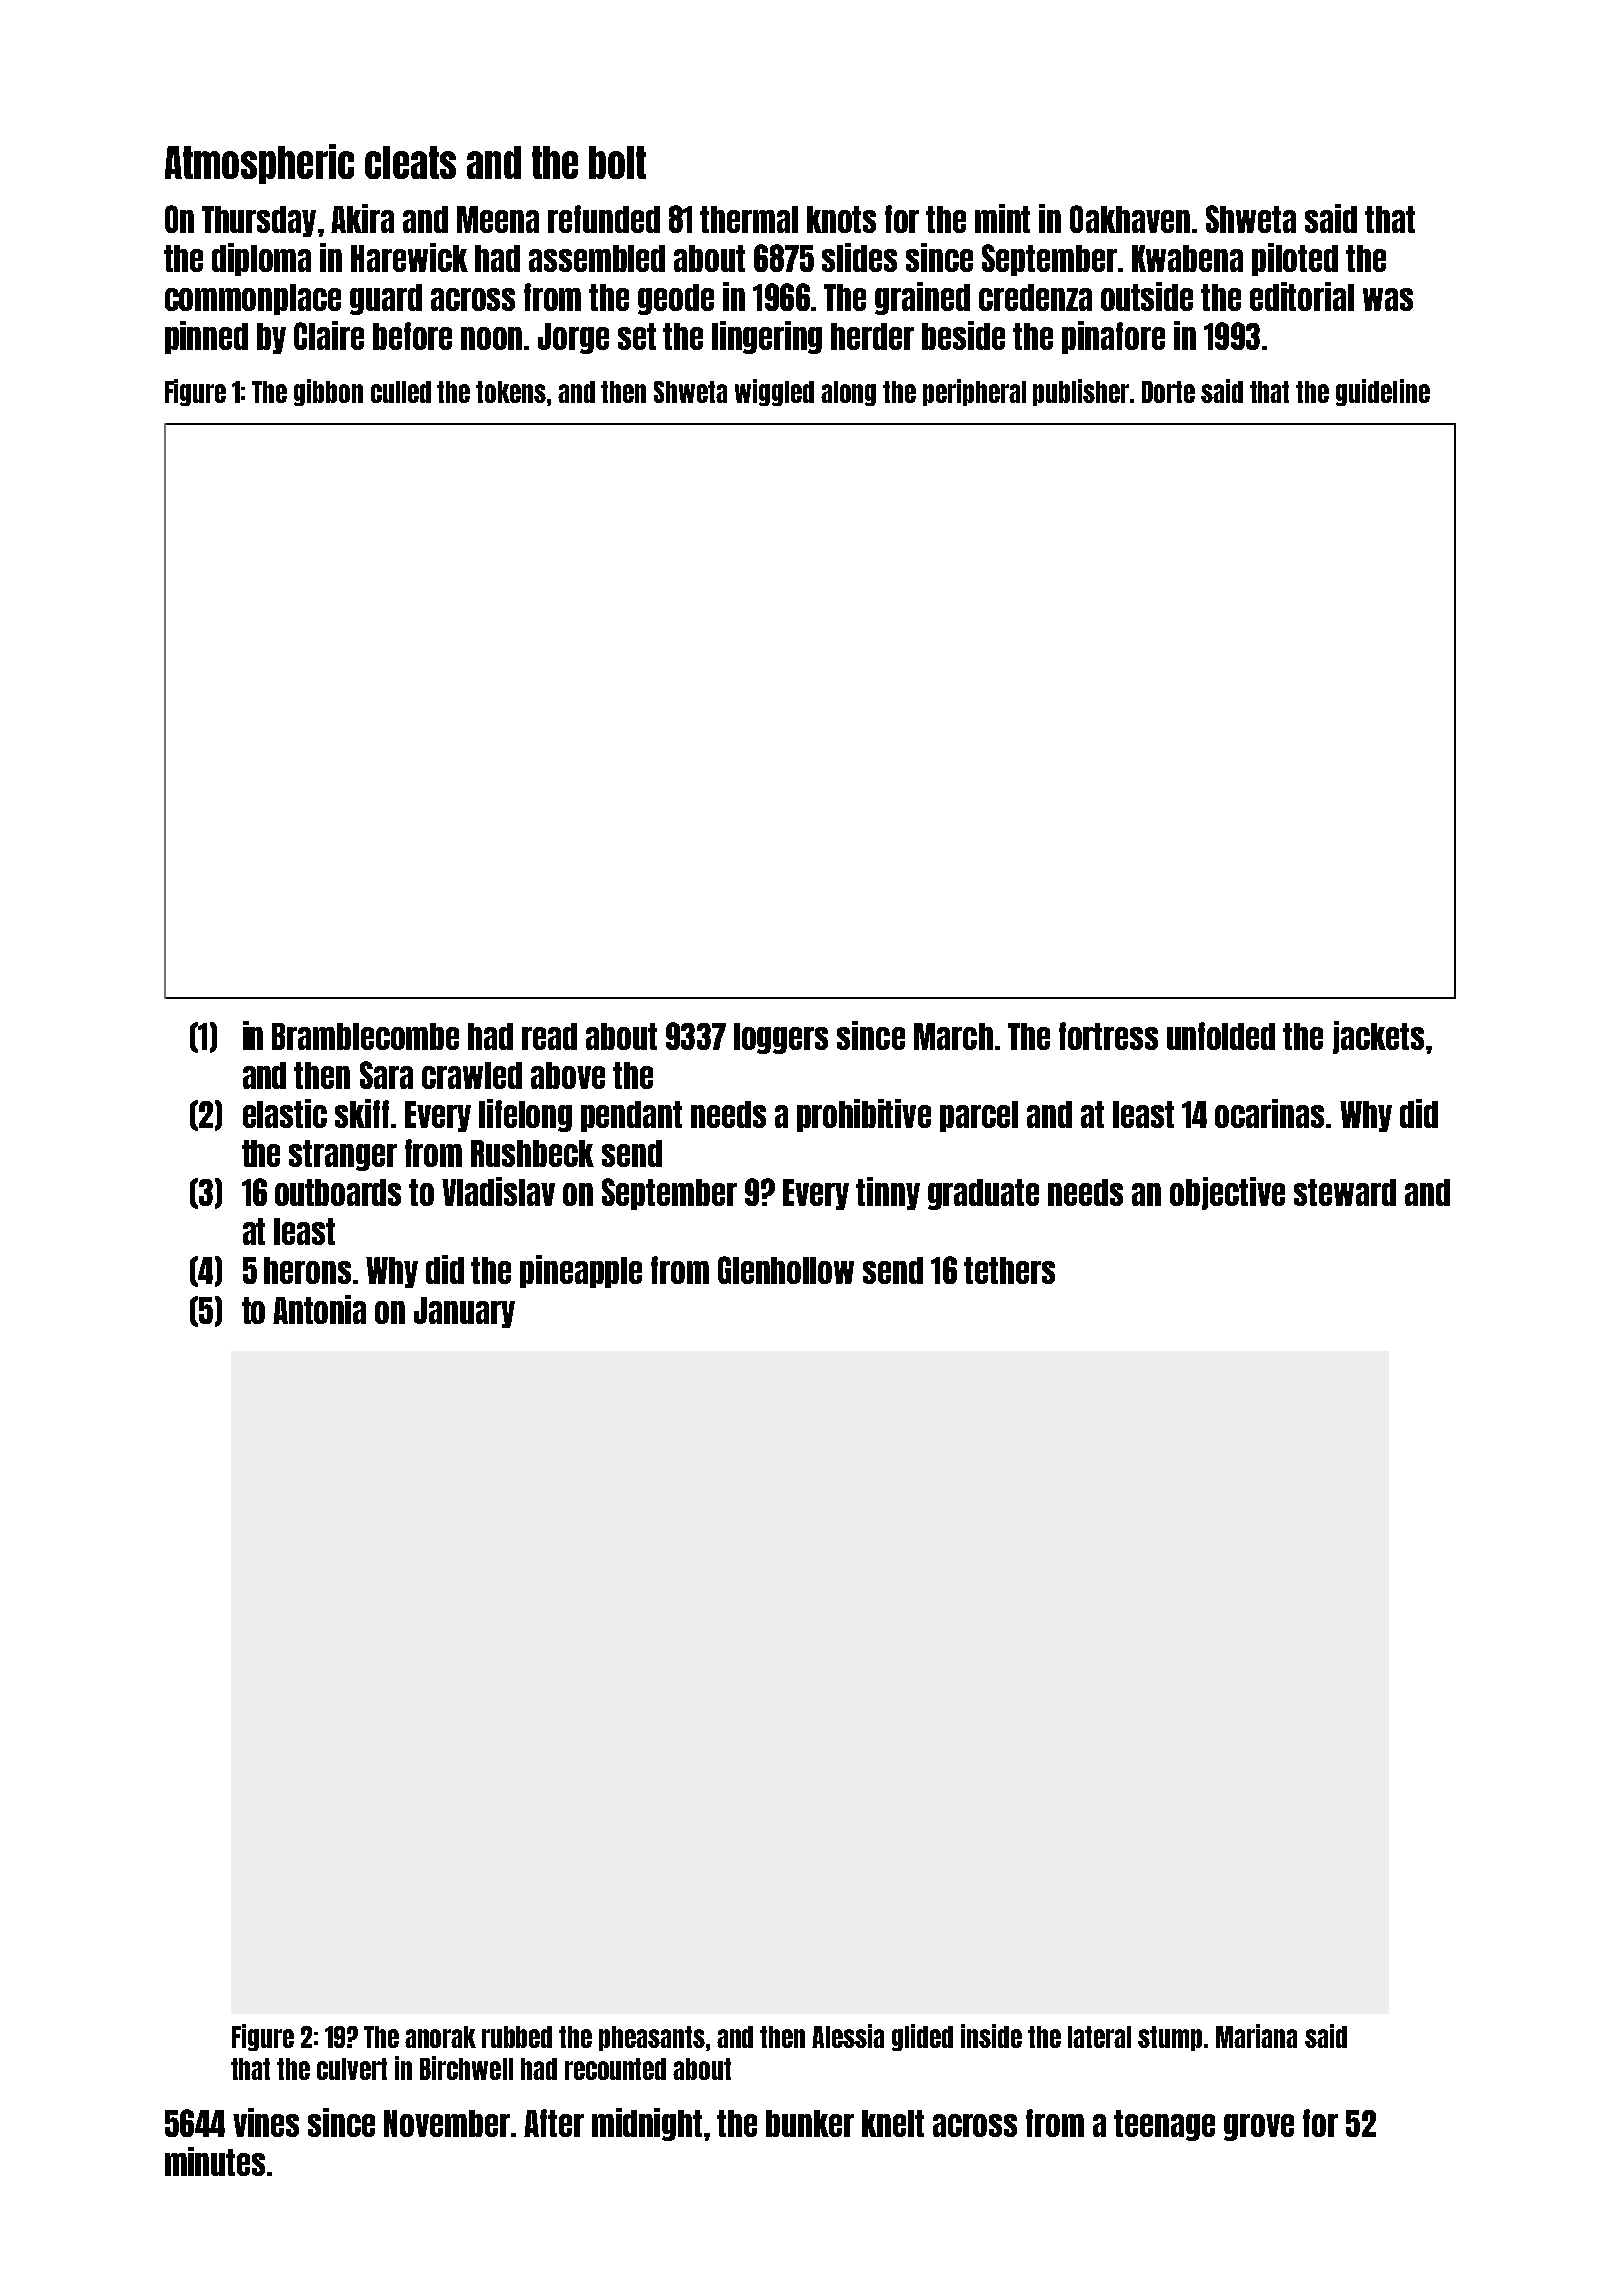 The height and width of the document is (2292, 1620). I want to click on thermal, so click(749, 219).
